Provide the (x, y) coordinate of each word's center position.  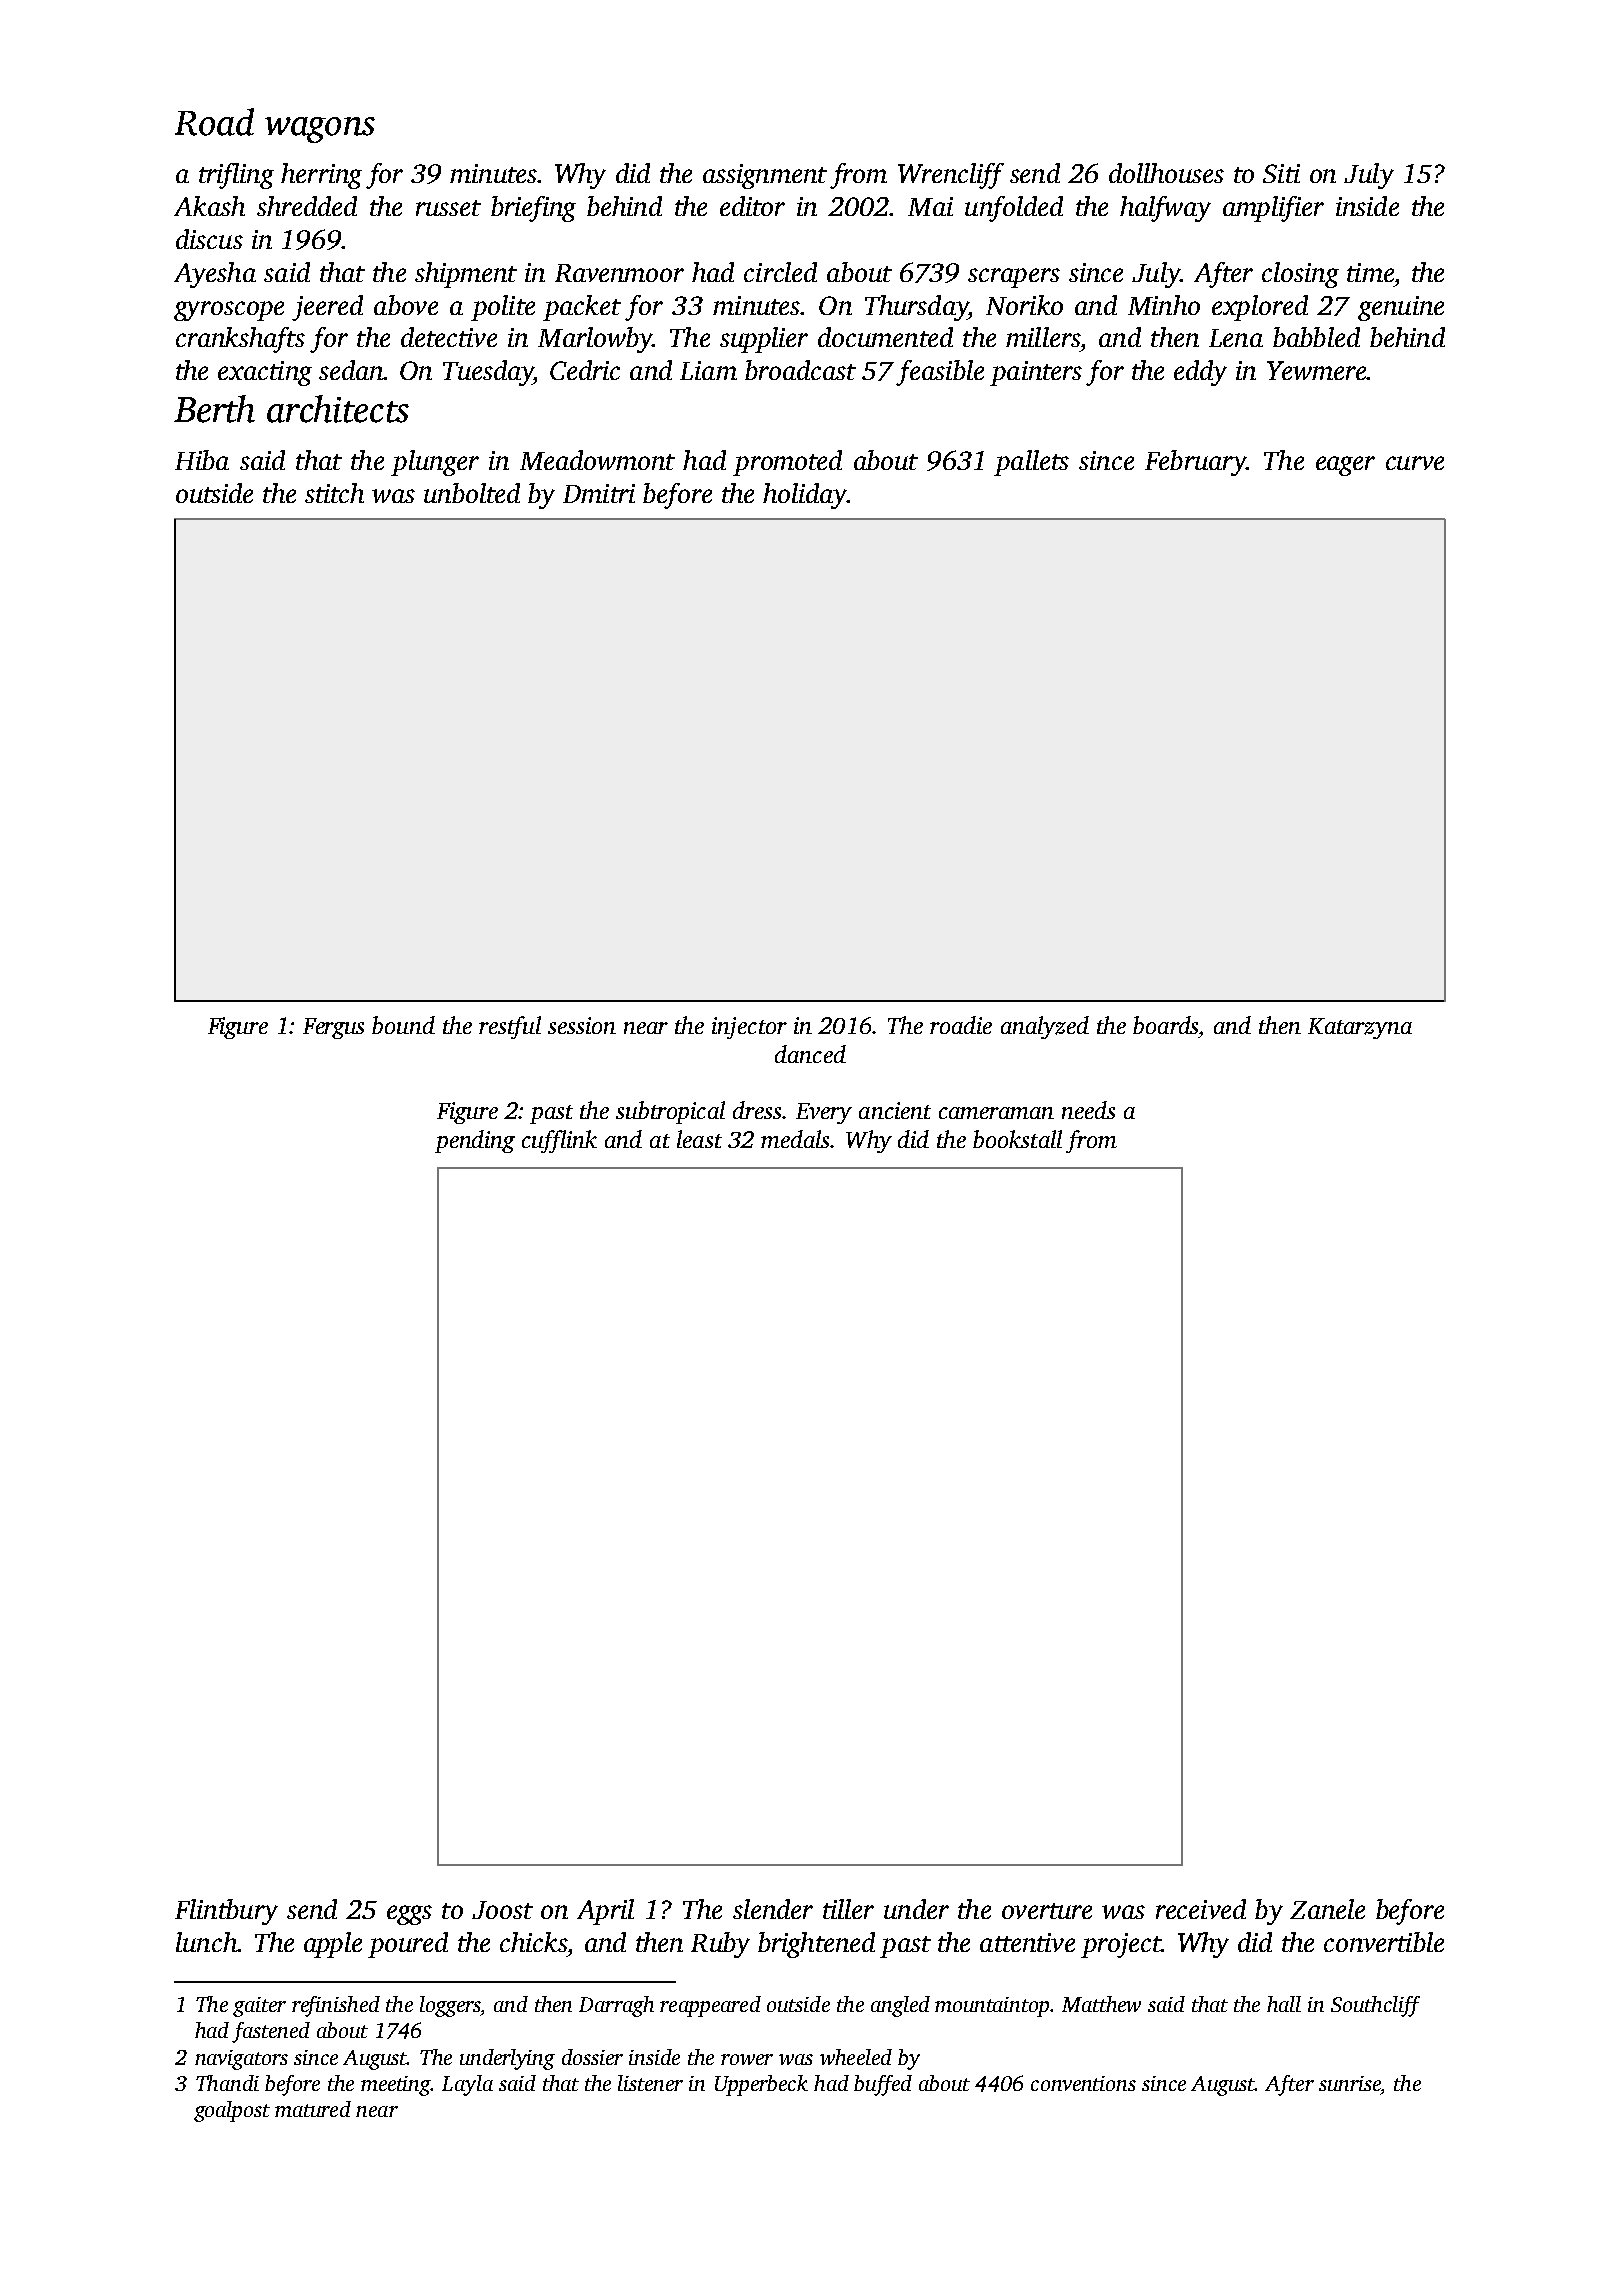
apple (333, 1945)
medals (796, 1139)
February (1195, 463)
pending (475, 1141)
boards (1165, 1025)
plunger (435, 463)
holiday (805, 496)
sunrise (1350, 2083)
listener (650, 2083)
